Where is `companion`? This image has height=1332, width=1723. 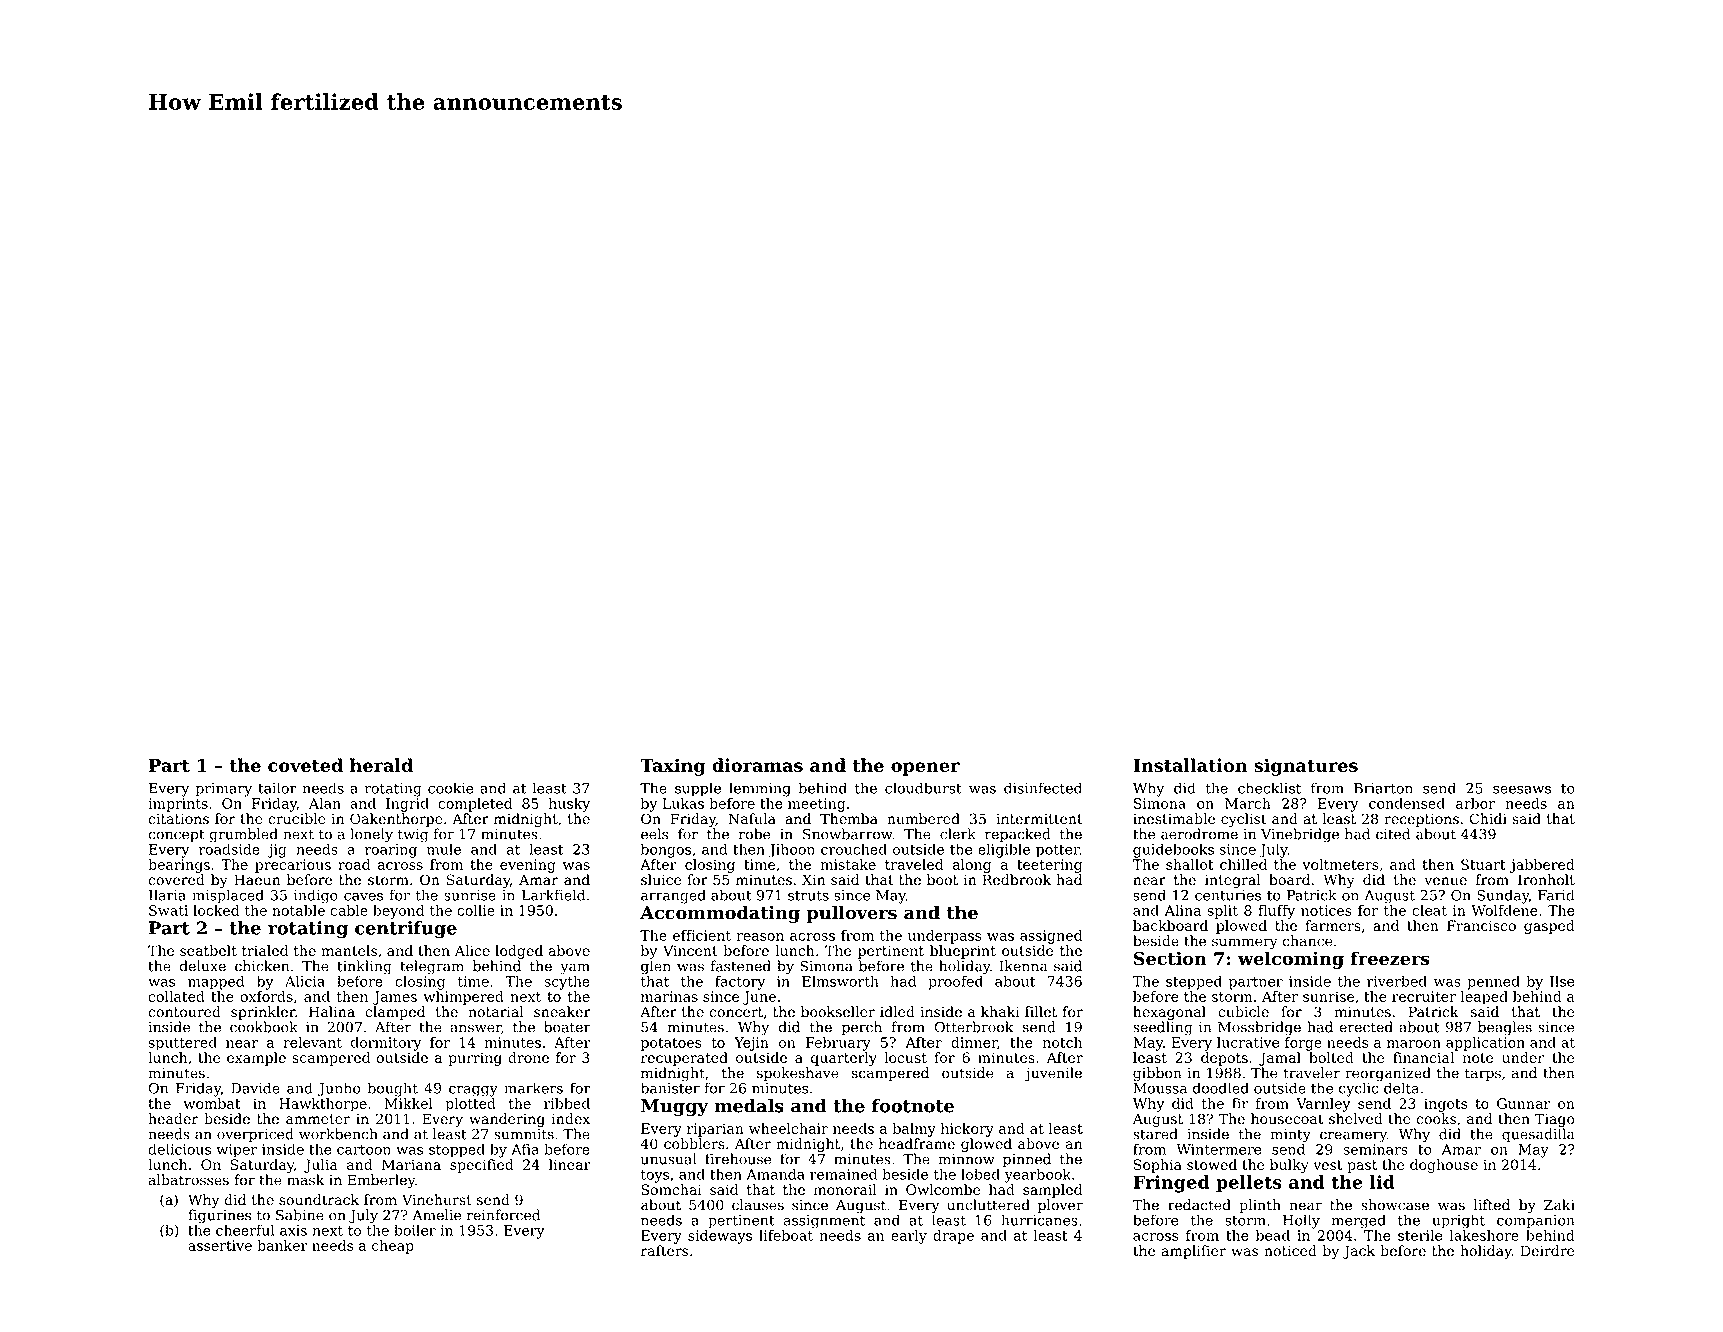
companion is located at coordinates (1535, 1222).
